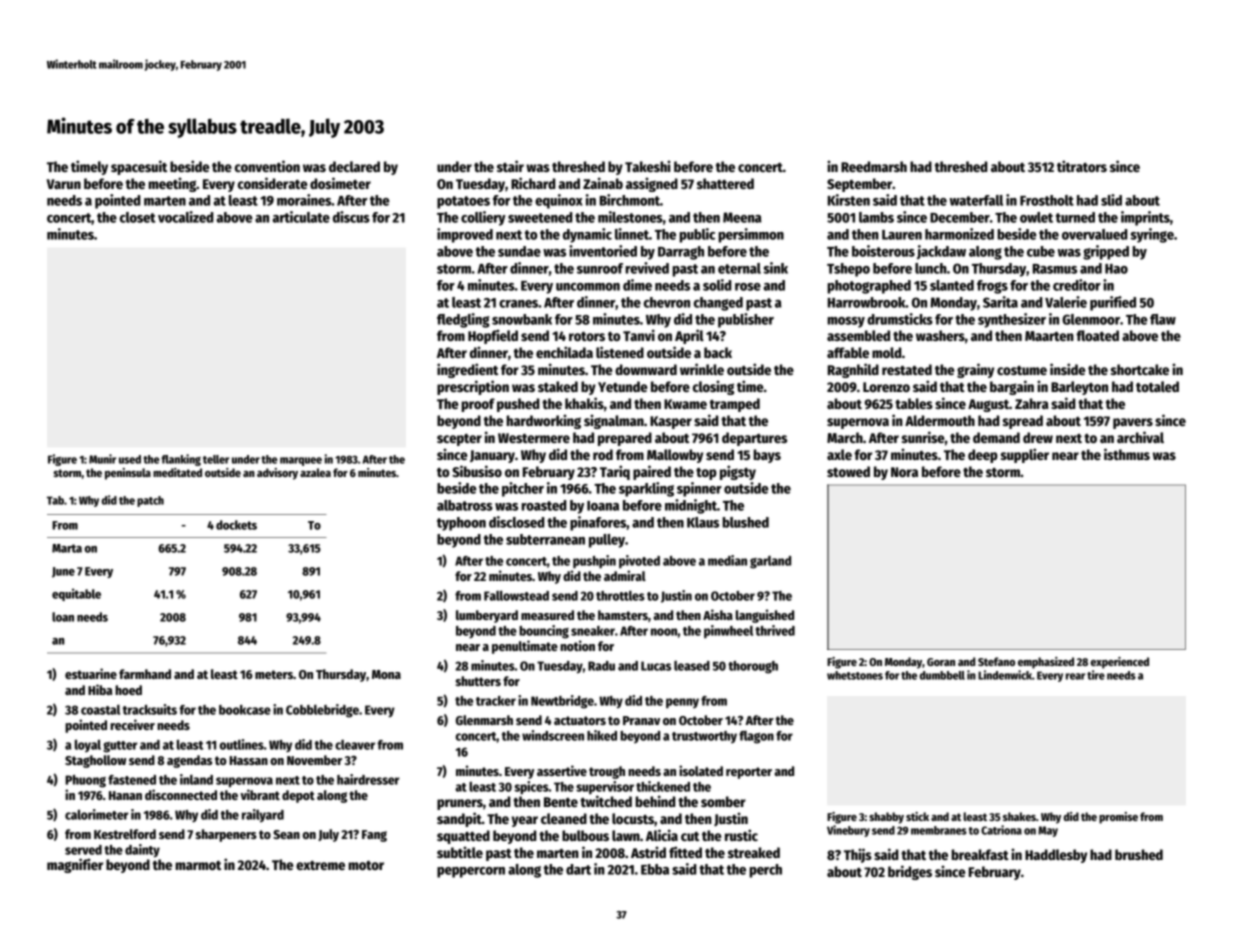 This screenshot has height=952, width=1233. What do you see at coordinates (745, 522) in the screenshot?
I see `blushed` at bounding box center [745, 522].
